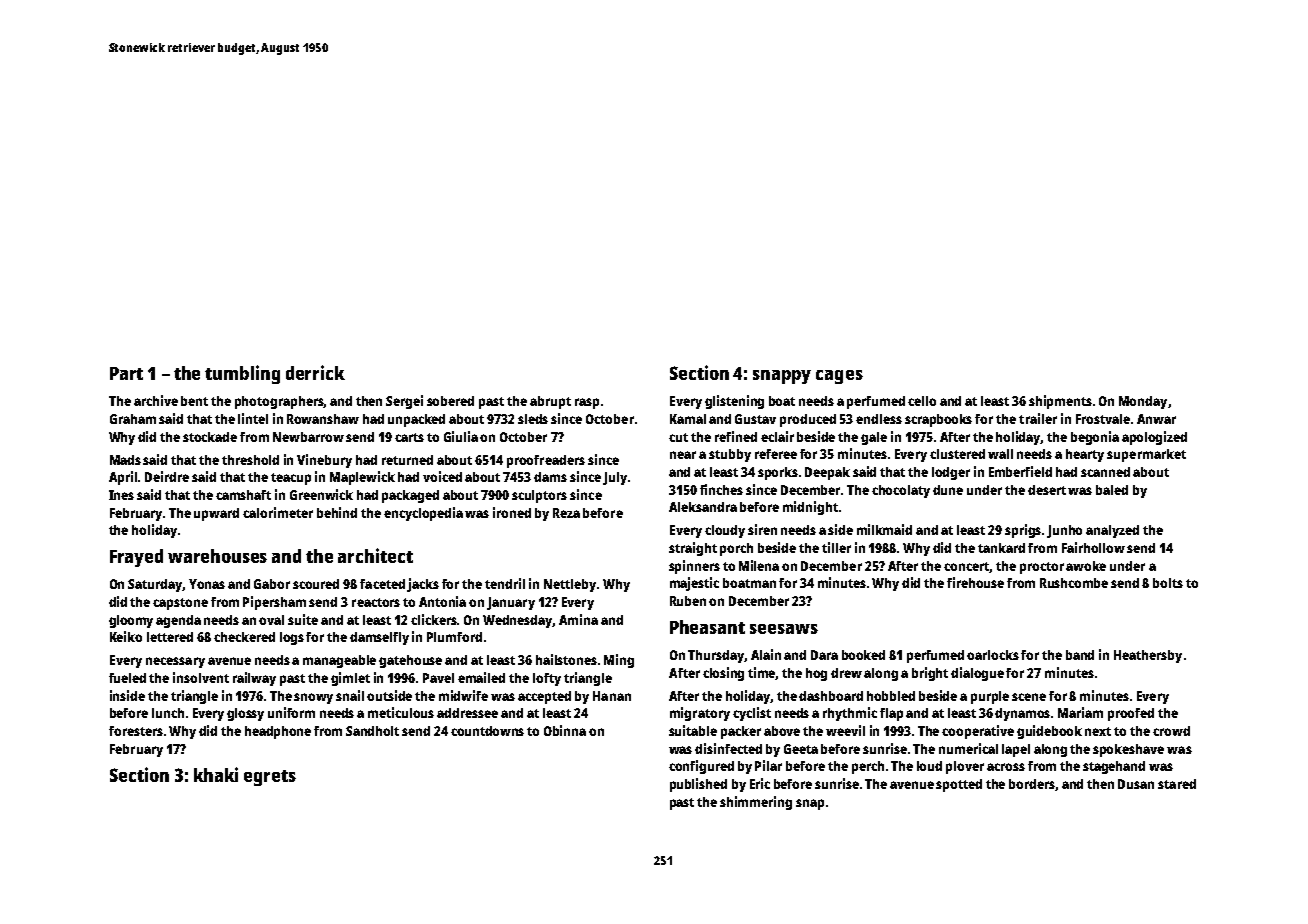  I want to click on architect, so click(375, 555).
